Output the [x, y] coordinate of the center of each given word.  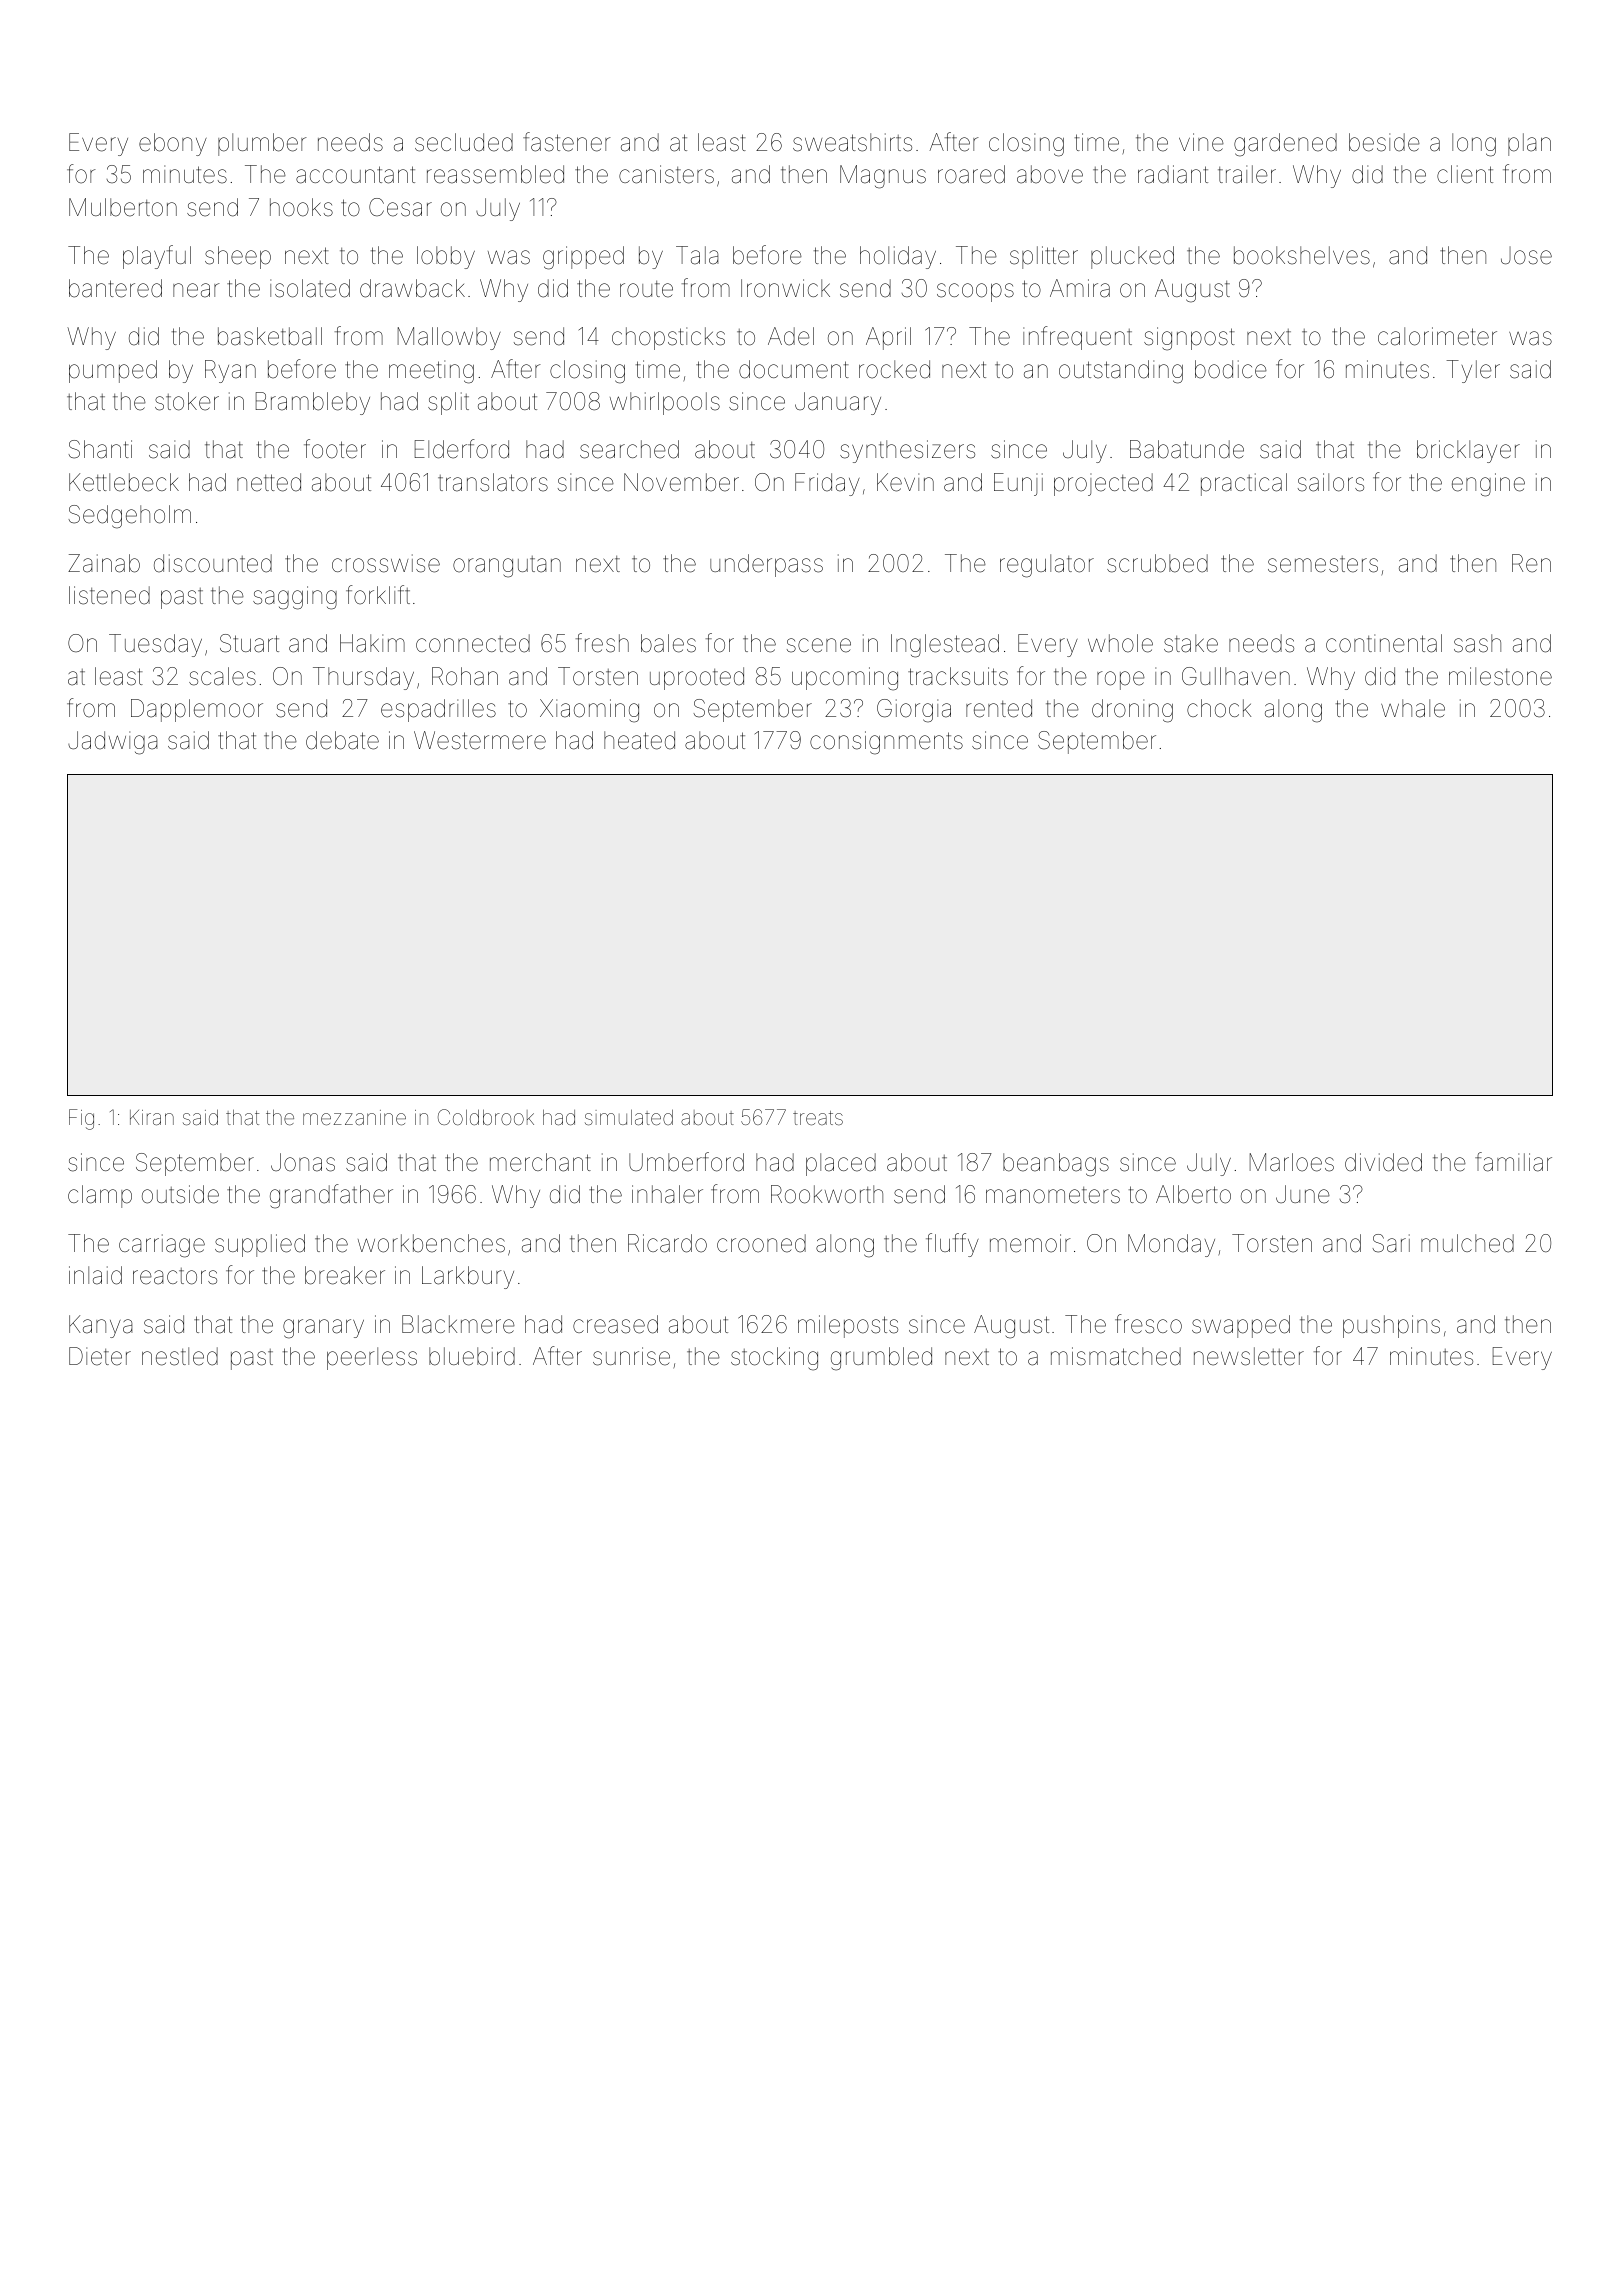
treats [818, 1118]
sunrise [631, 1356]
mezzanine [354, 1117]
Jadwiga [113, 743]
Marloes [1292, 1162]
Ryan [230, 371]
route [646, 289]
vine [1201, 142]
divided [1383, 1162]
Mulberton [123, 207]
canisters [666, 174]
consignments [886, 743]
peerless [372, 1358]
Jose [1526, 256]
